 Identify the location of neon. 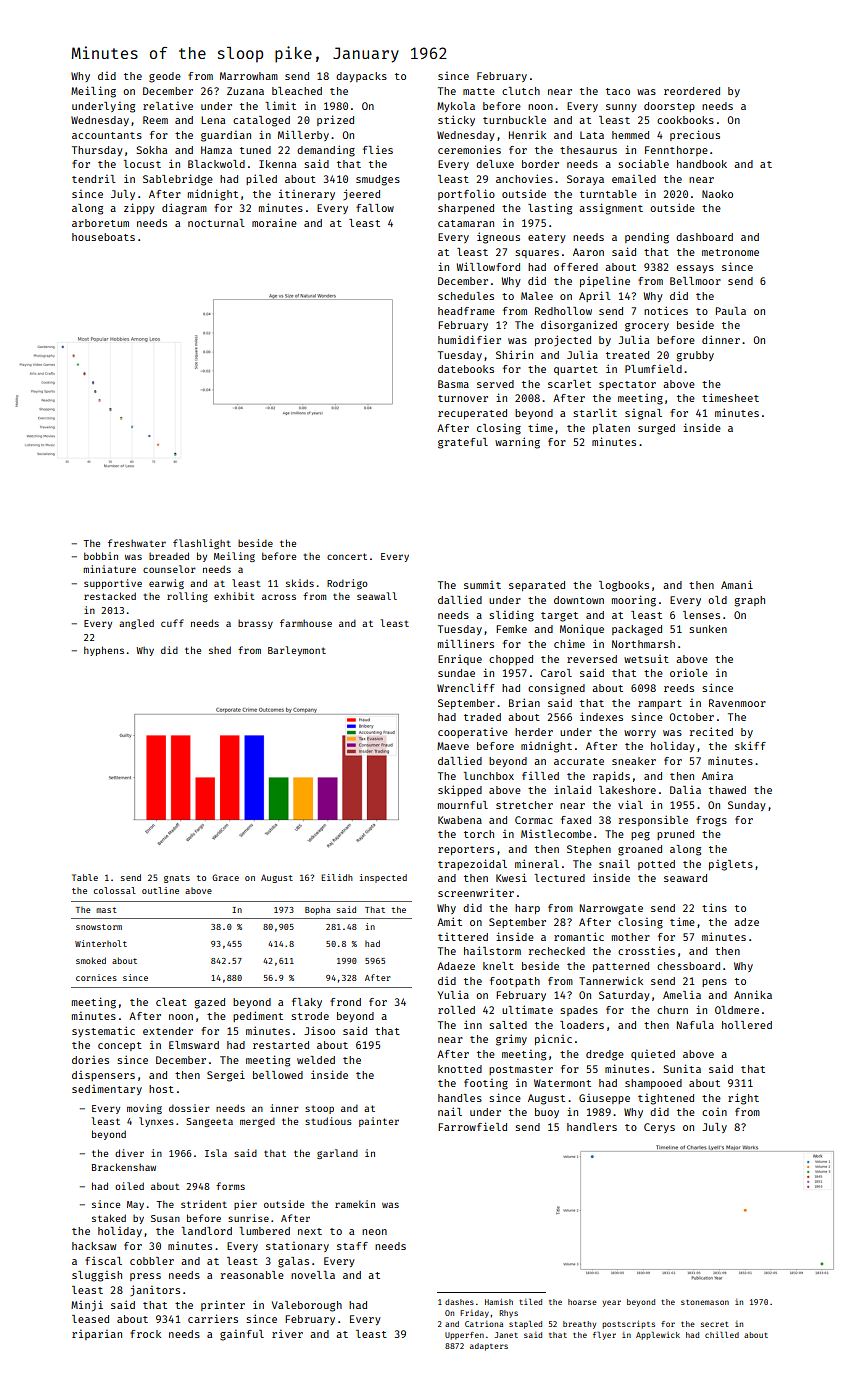
(374, 1232).
